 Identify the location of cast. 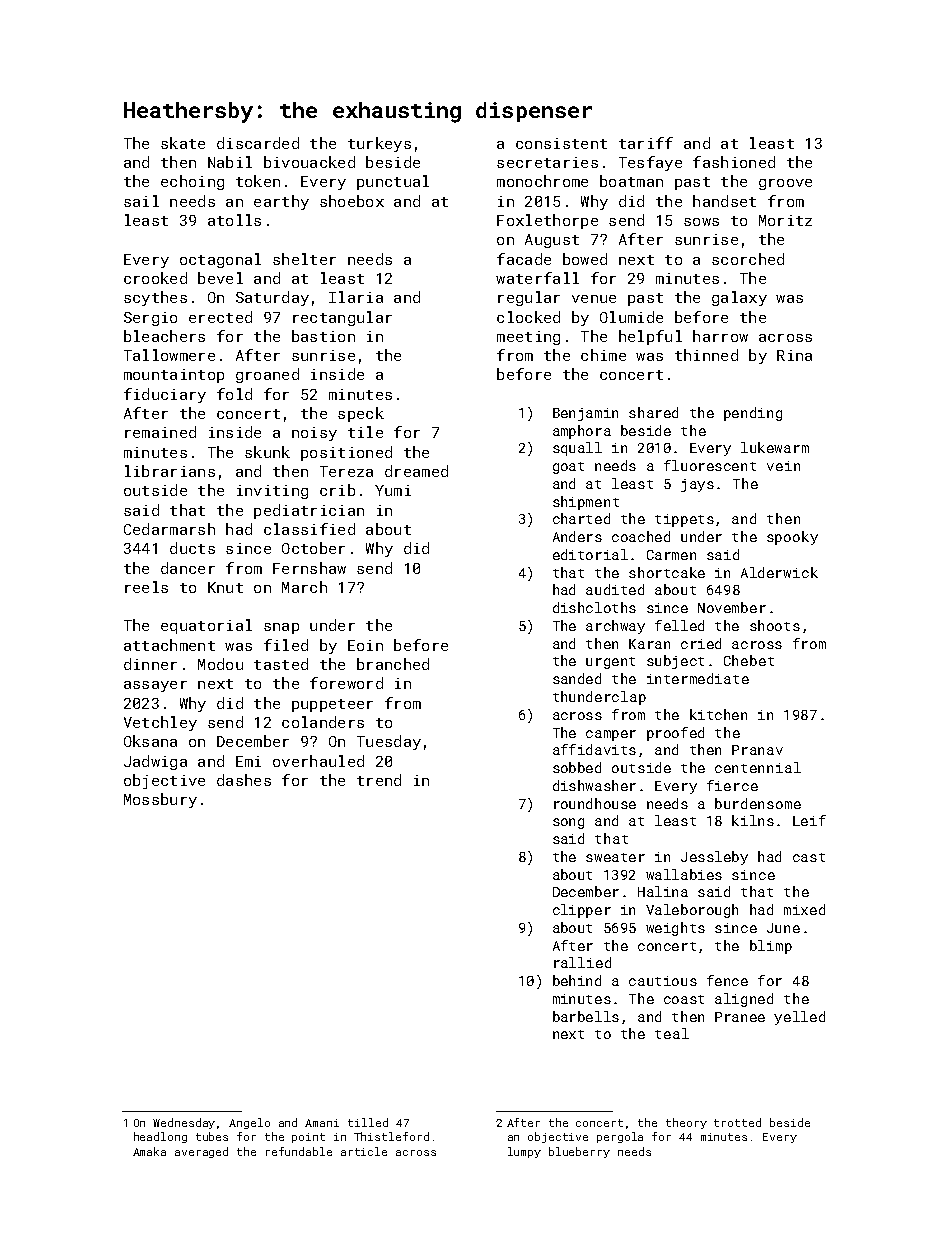
(809, 857).
